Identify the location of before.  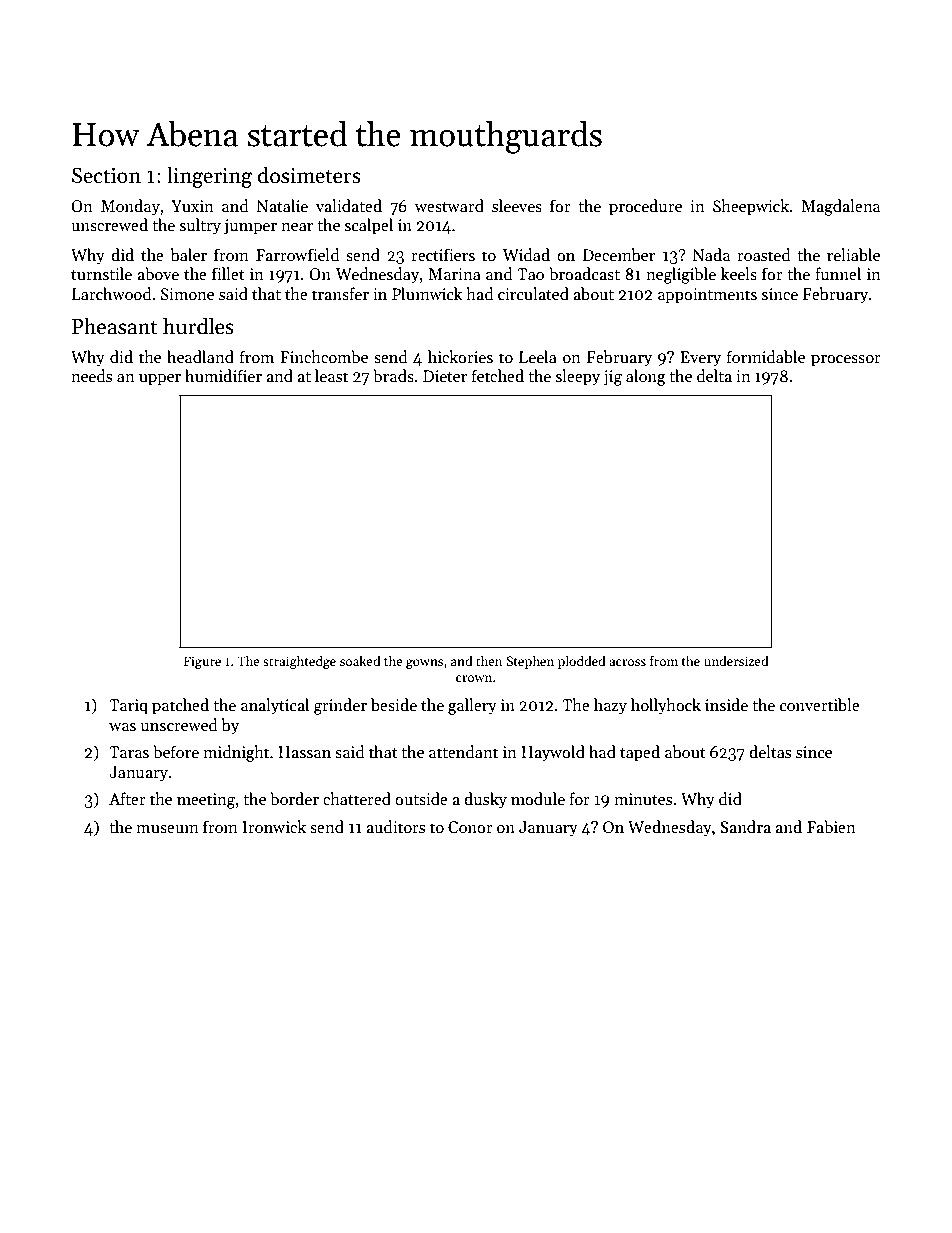
(176, 751).
